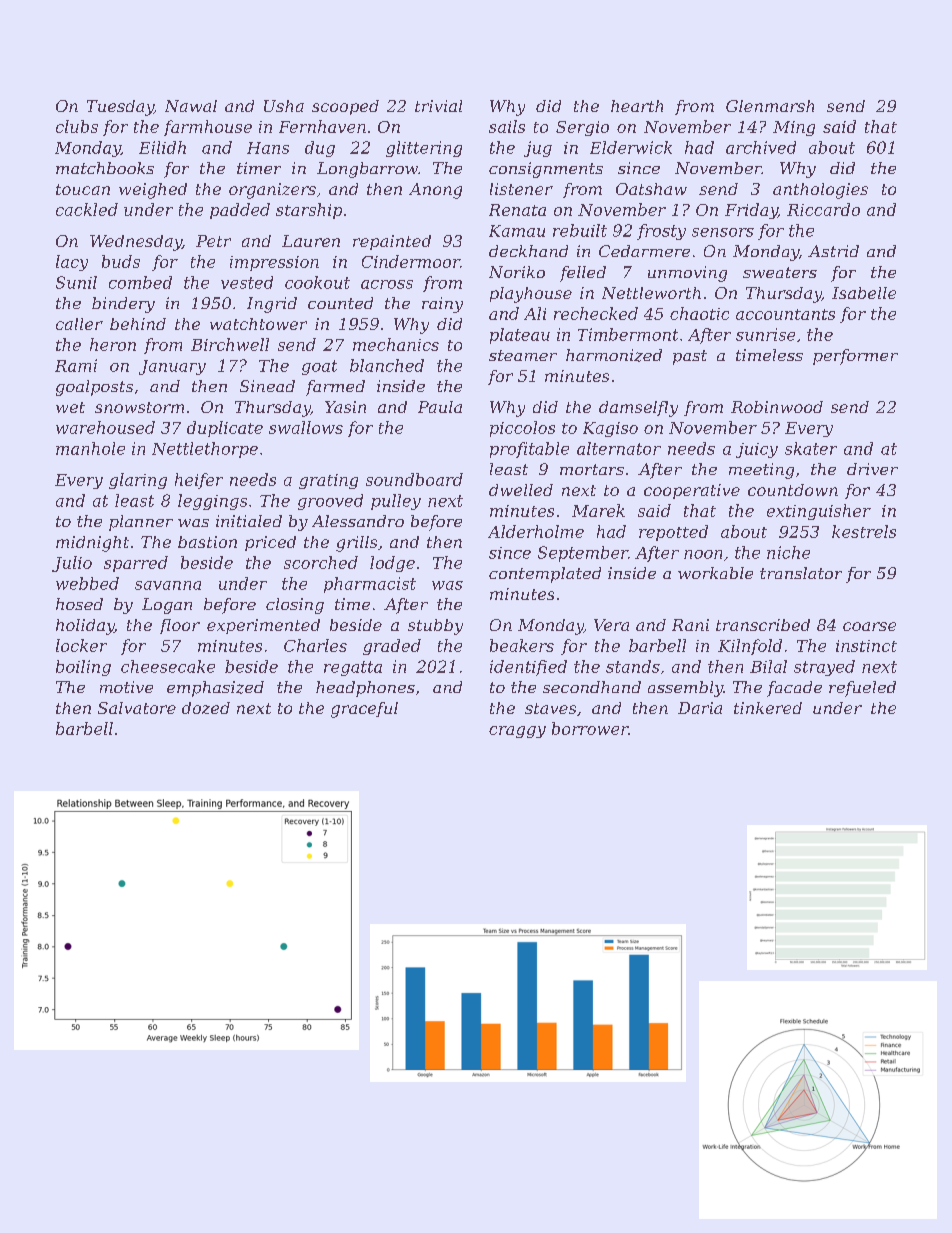 The height and width of the screenshot is (1233, 952). I want to click on Glenmarsh, so click(770, 106).
